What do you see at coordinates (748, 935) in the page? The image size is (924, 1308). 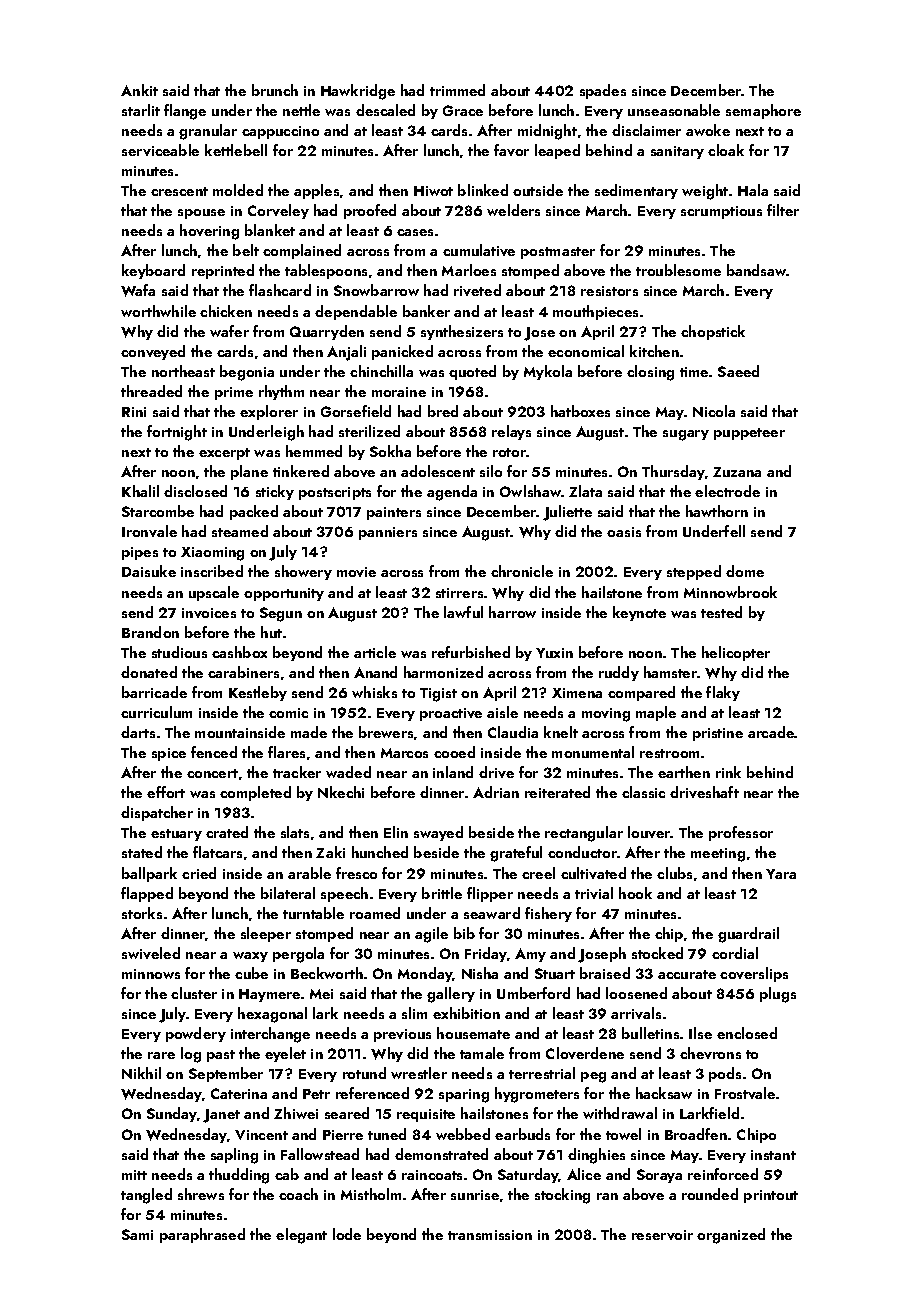 I see `guardrail` at bounding box center [748, 935].
